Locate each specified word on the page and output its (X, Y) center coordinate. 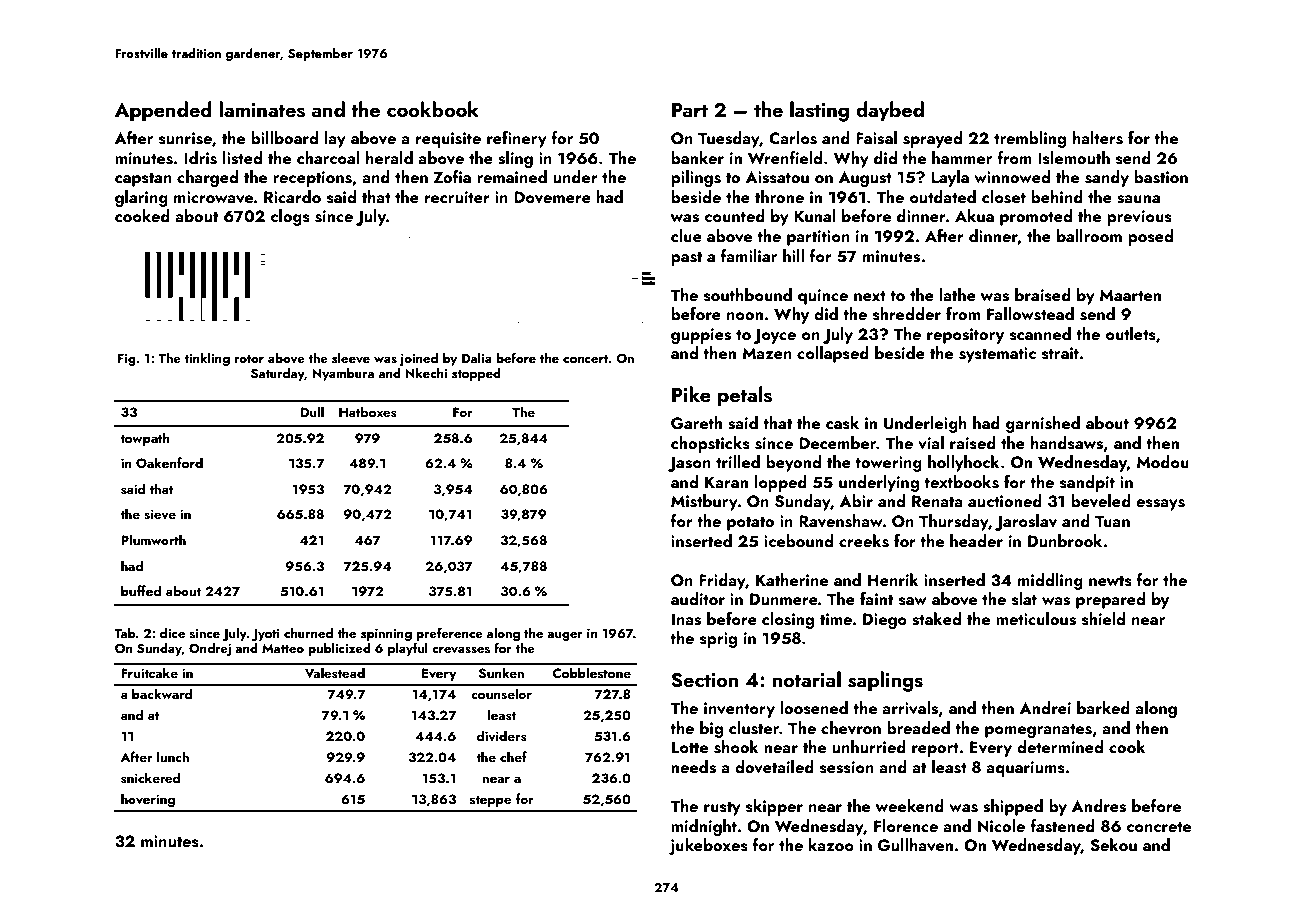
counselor (501, 693)
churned (308, 633)
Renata (937, 501)
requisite (448, 140)
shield (1103, 619)
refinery (517, 139)
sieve (160, 514)
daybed (890, 111)
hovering (148, 800)
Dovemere (552, 197)
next (870, 296)
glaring (141, 198)
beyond (793, 463)
